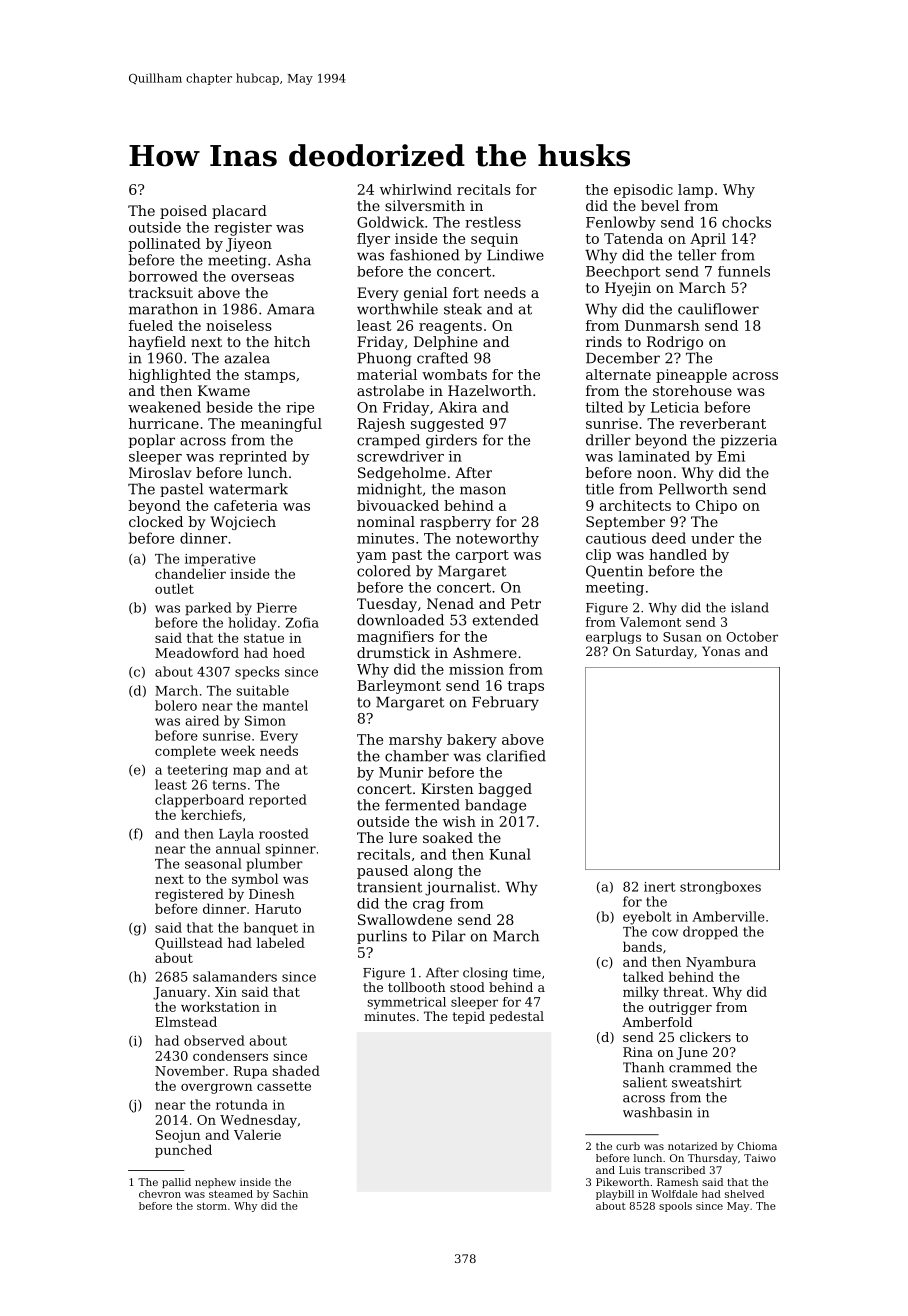 Image resolution: width=908 pixels, height=1316 pixels. I want to click on clickers, so click(705, 1037).
